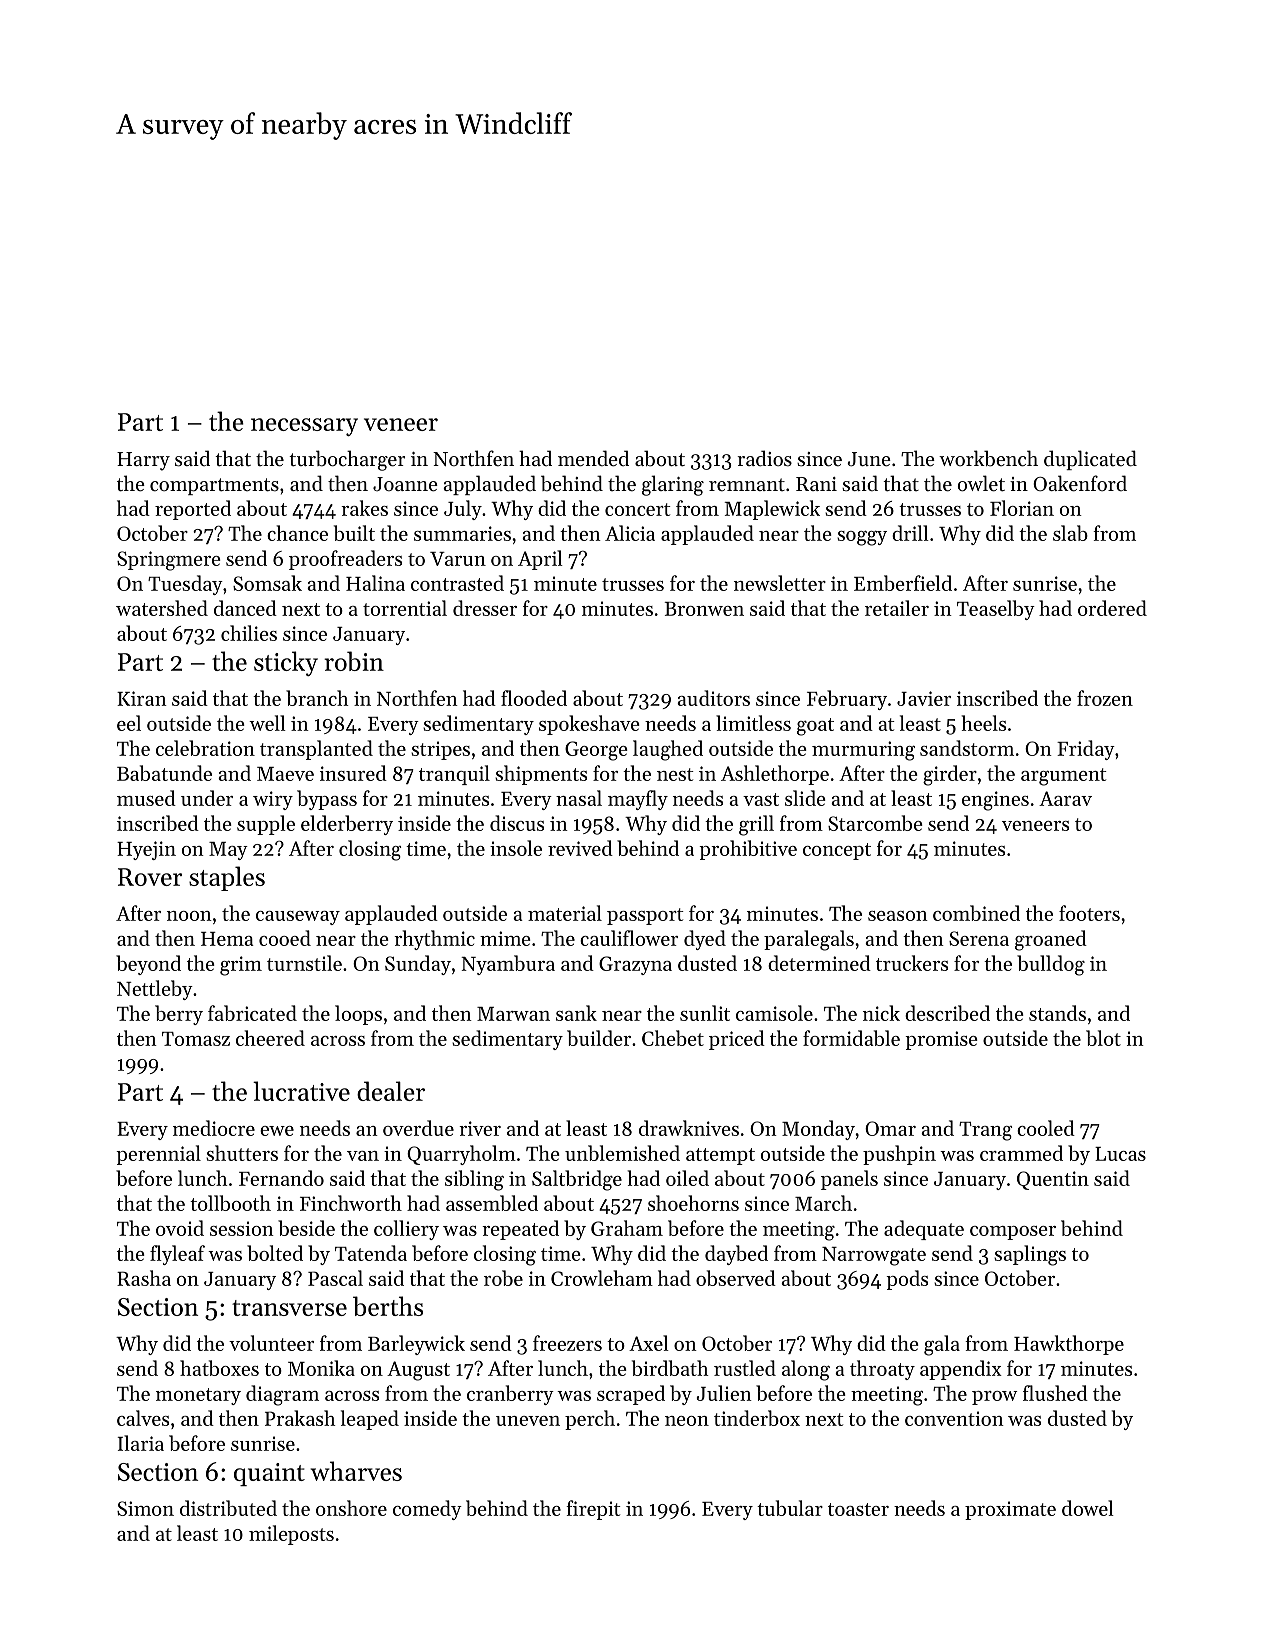 Image resolution: width=1264 pixels, height=1636 pixels. Describe the element at coordinates (291, 1535) in the screenshot. I see `mileposts` at that location.
